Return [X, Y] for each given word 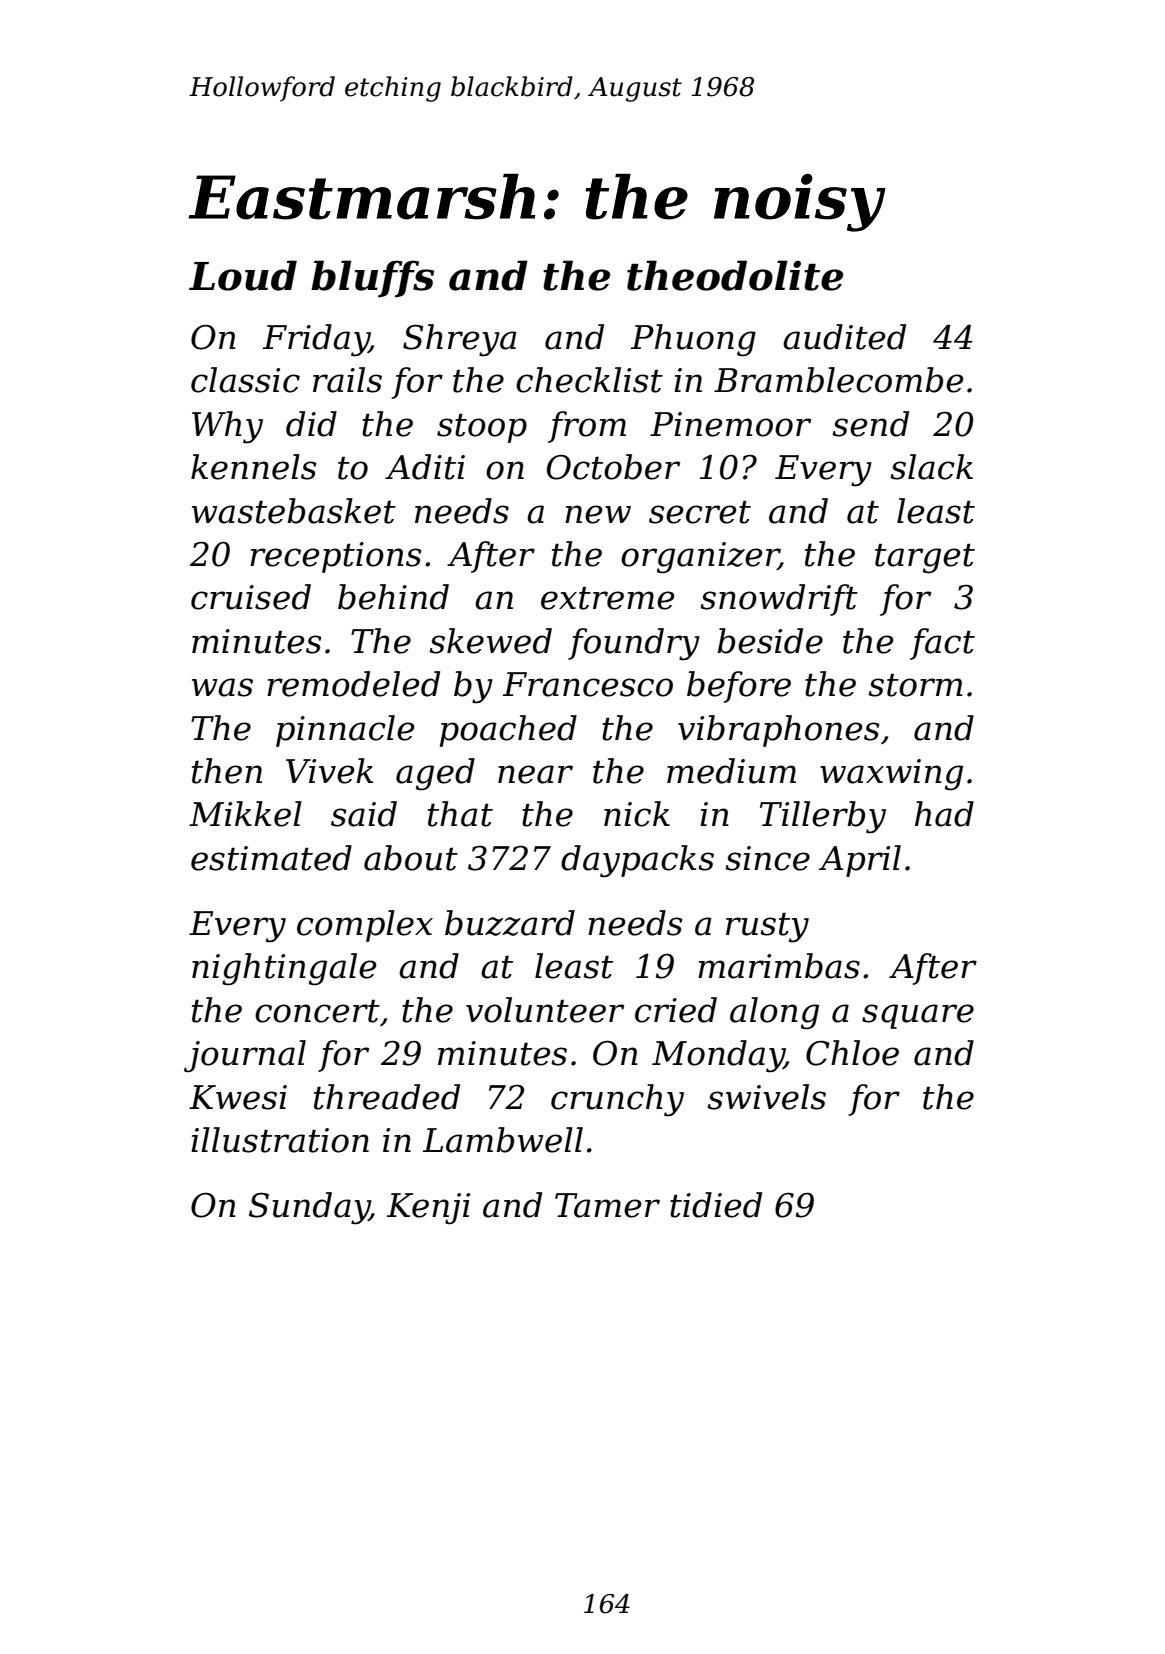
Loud [243, 275]
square [918, 1016]
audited [844, 337]
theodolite [735, 275]
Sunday [309, 1208]
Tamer [607, 1205]
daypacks [637, 861]
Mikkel [245, 814]
